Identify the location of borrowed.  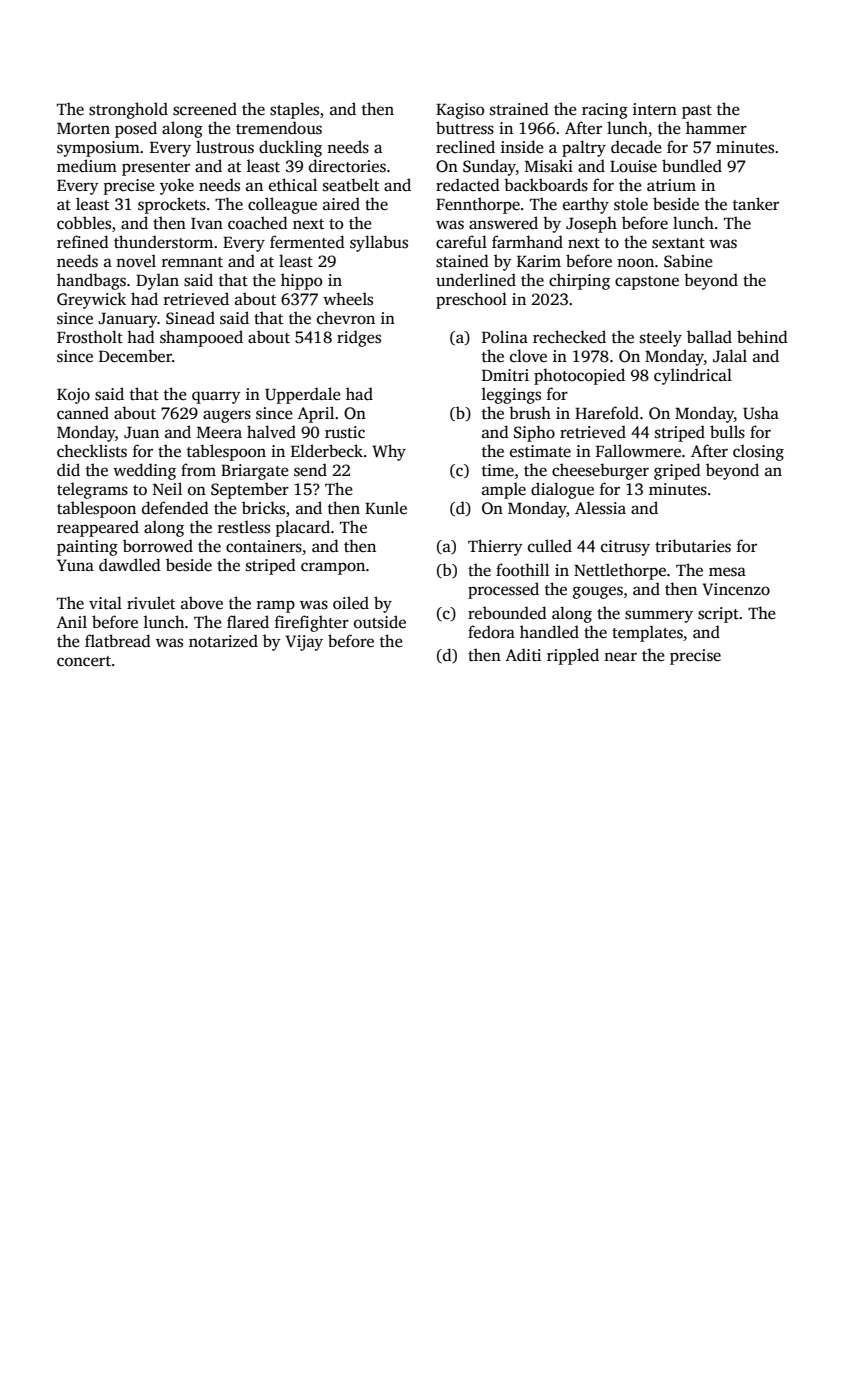
(158, 546).
